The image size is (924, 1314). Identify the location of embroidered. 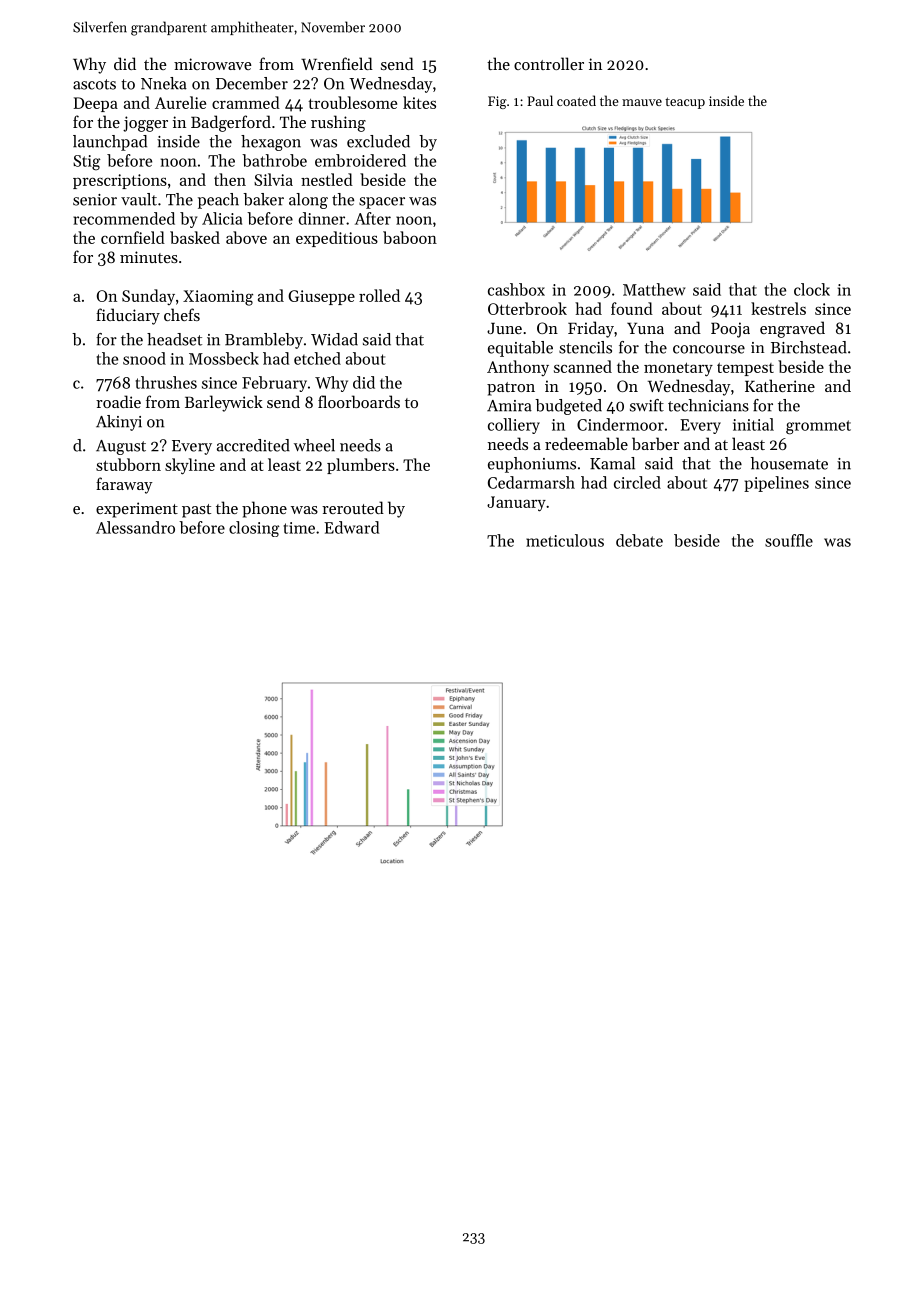
(360, 160).
